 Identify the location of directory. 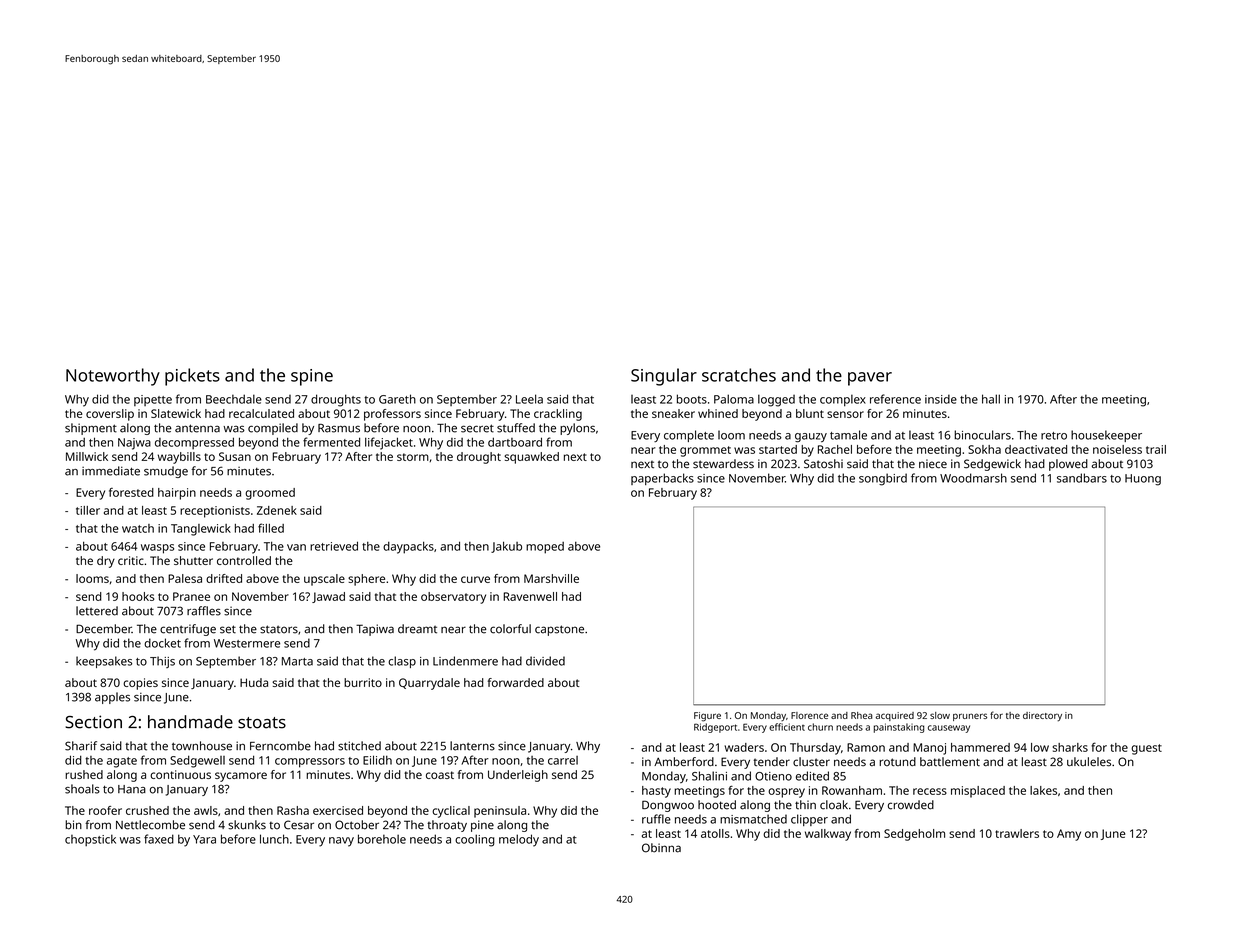
(1042, 717).
